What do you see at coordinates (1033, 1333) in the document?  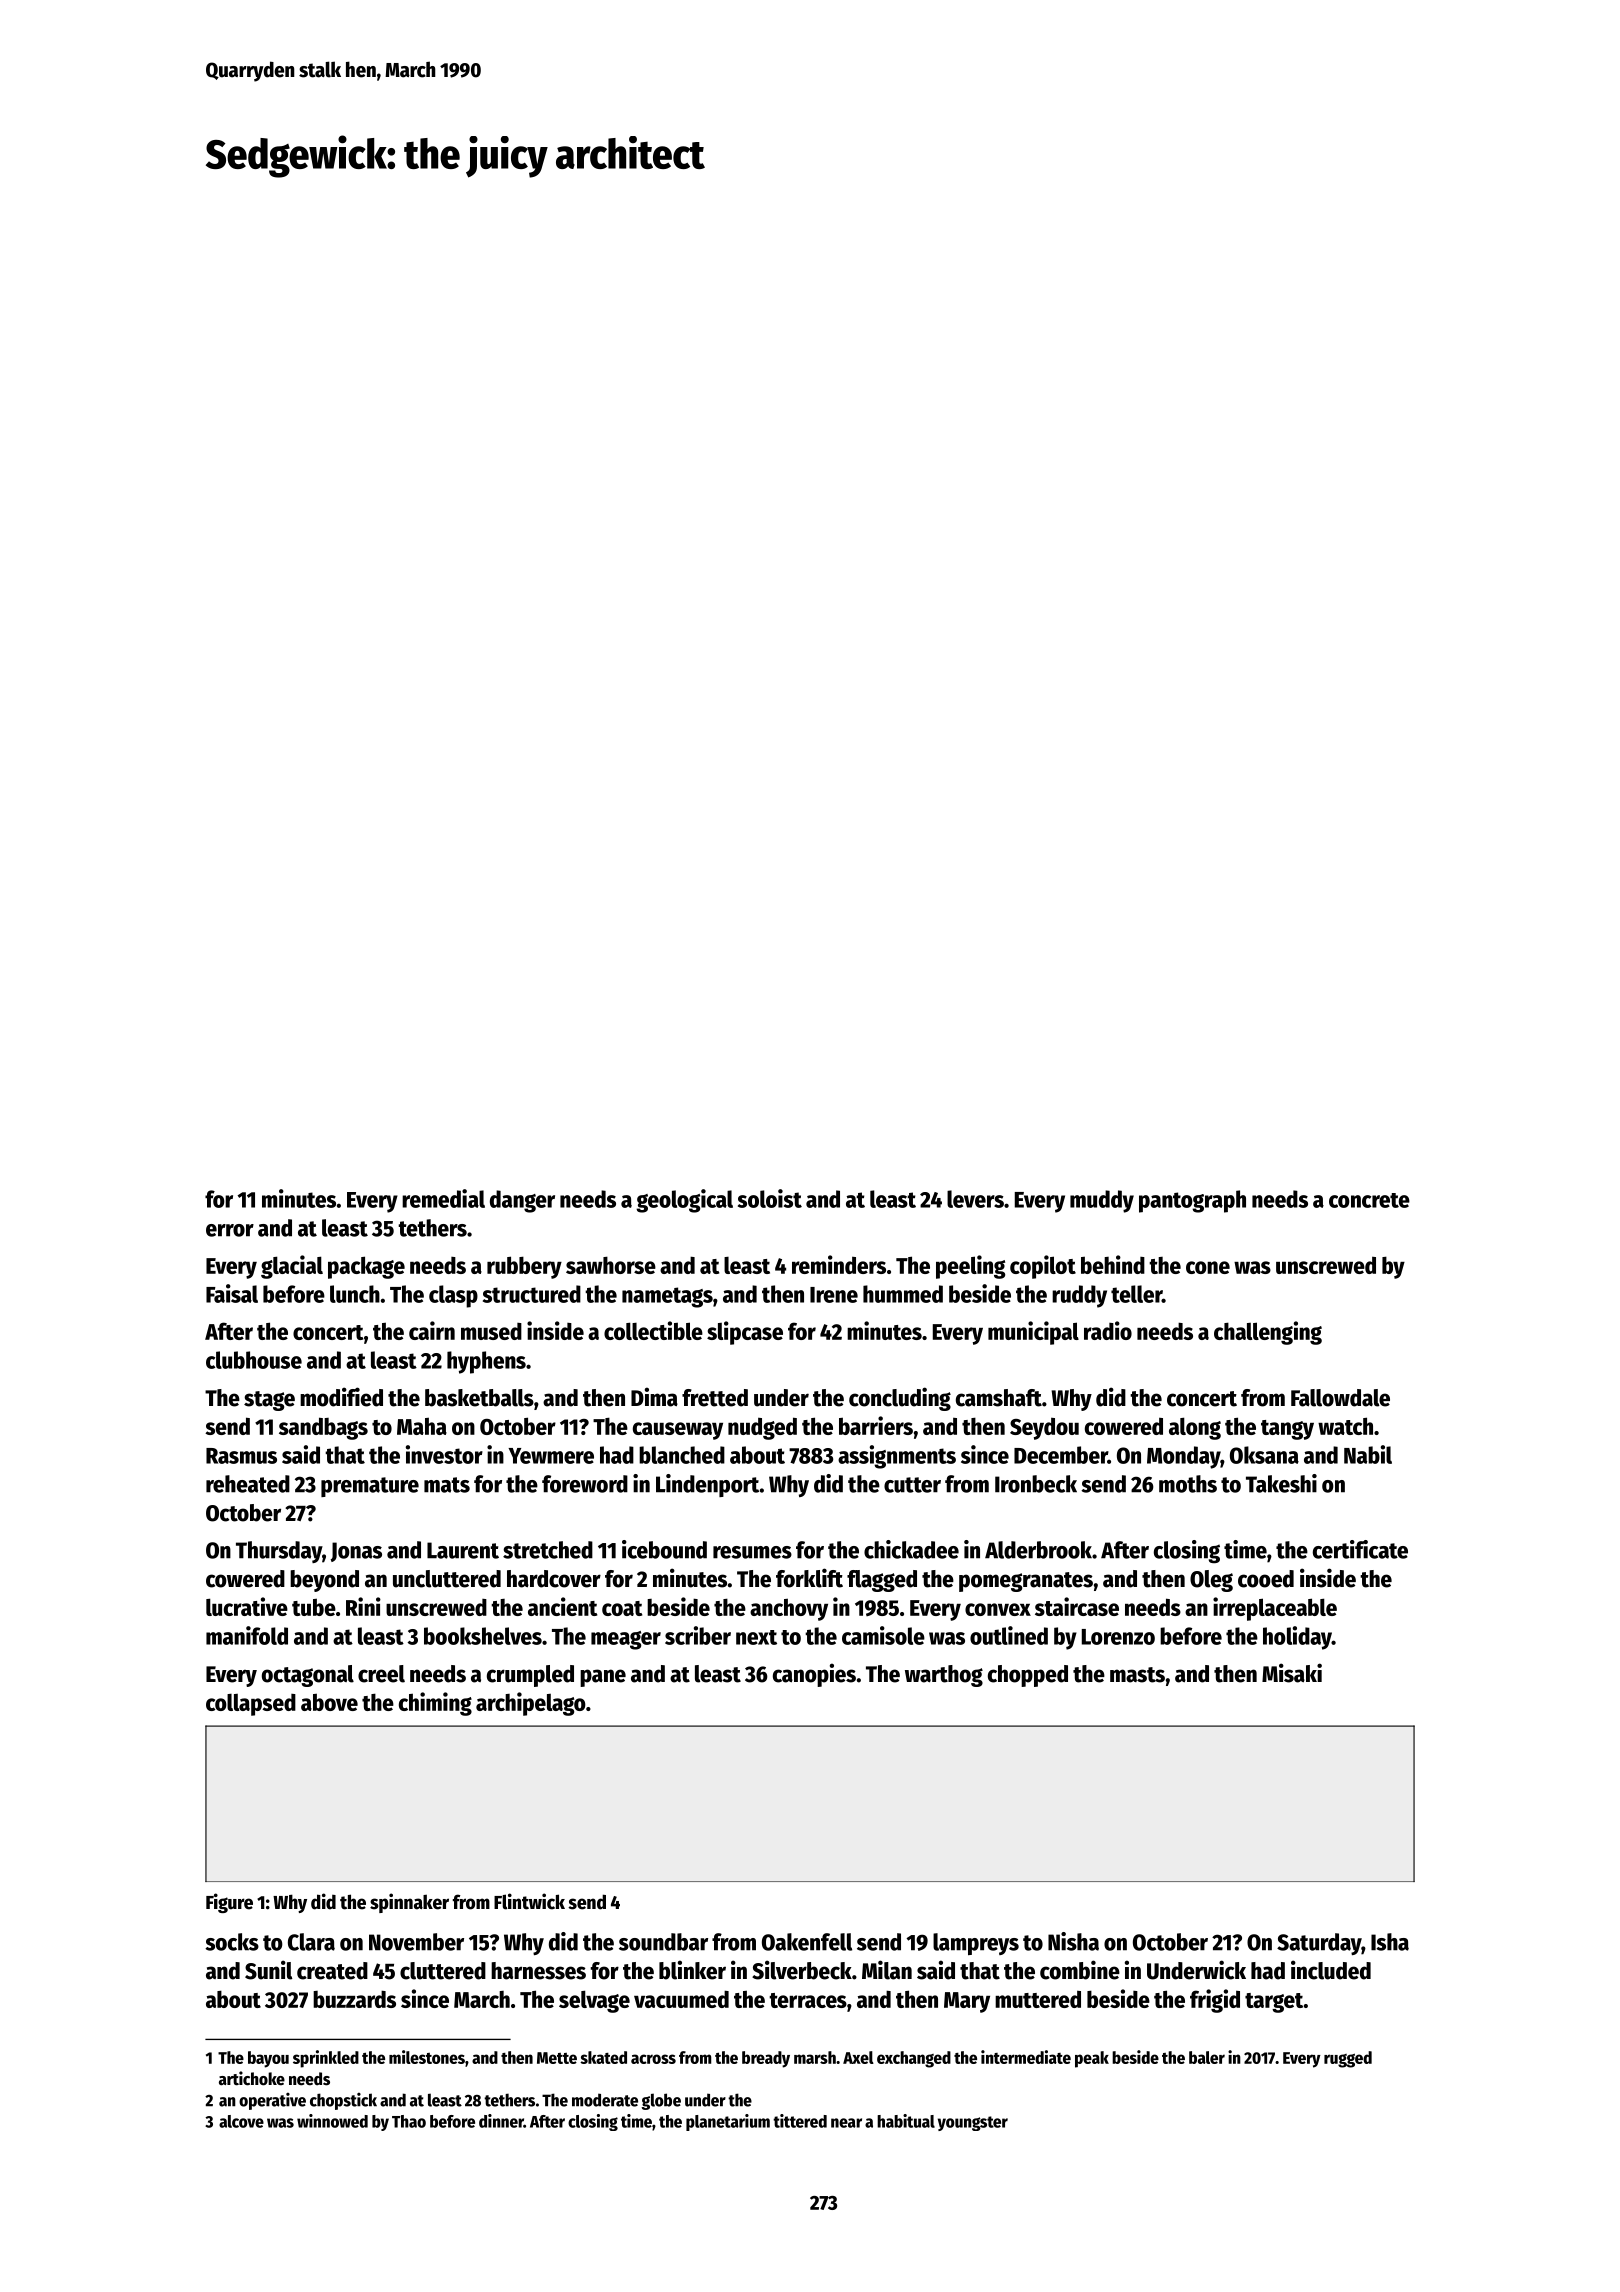 I see `municipal` at bounding box center [1033, 1333].
